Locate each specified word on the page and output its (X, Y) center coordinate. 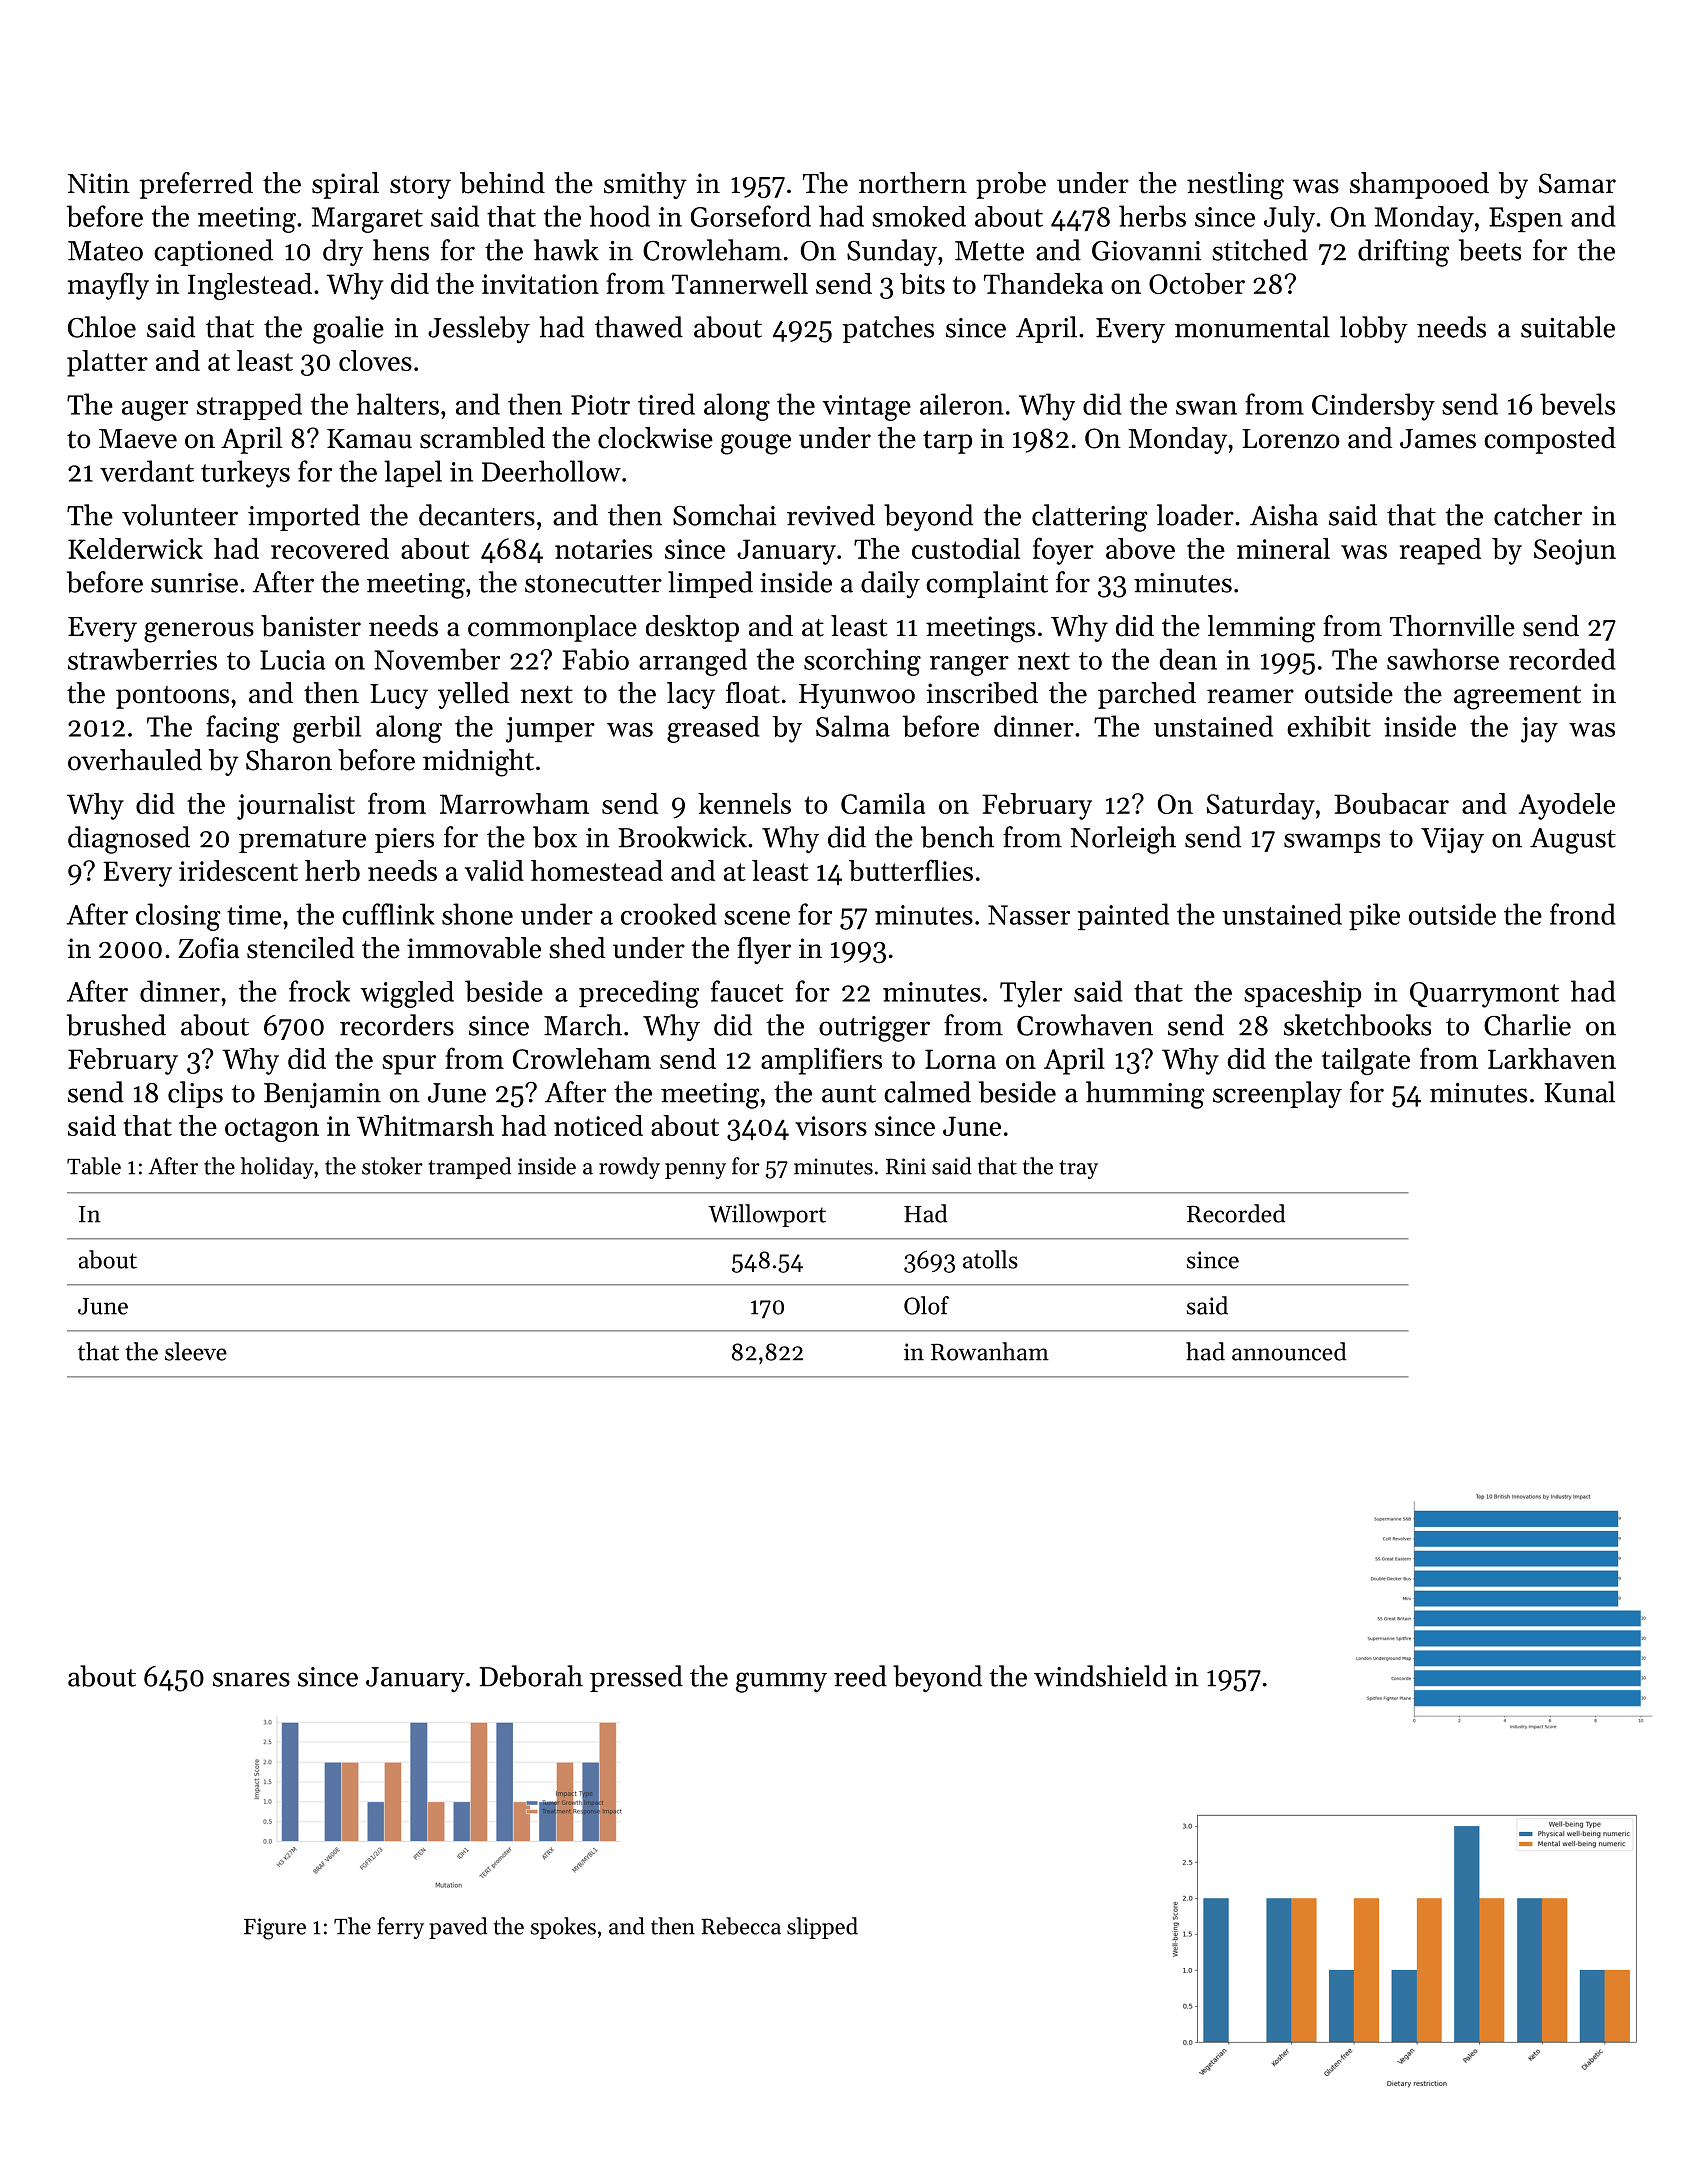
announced (1289, 1351)
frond (1583, 914)
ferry (400, 1928)
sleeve (196, 1351)
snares (251, 1679)
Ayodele (1567, 806)
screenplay (1277, 1094)
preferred (196, 185)
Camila (883, 803)
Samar (1577, 183)
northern (913, 183)
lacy (691, 695)
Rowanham (990, 1351)
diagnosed (129, 840)
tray (1078, 1169)
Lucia (293, 660)
